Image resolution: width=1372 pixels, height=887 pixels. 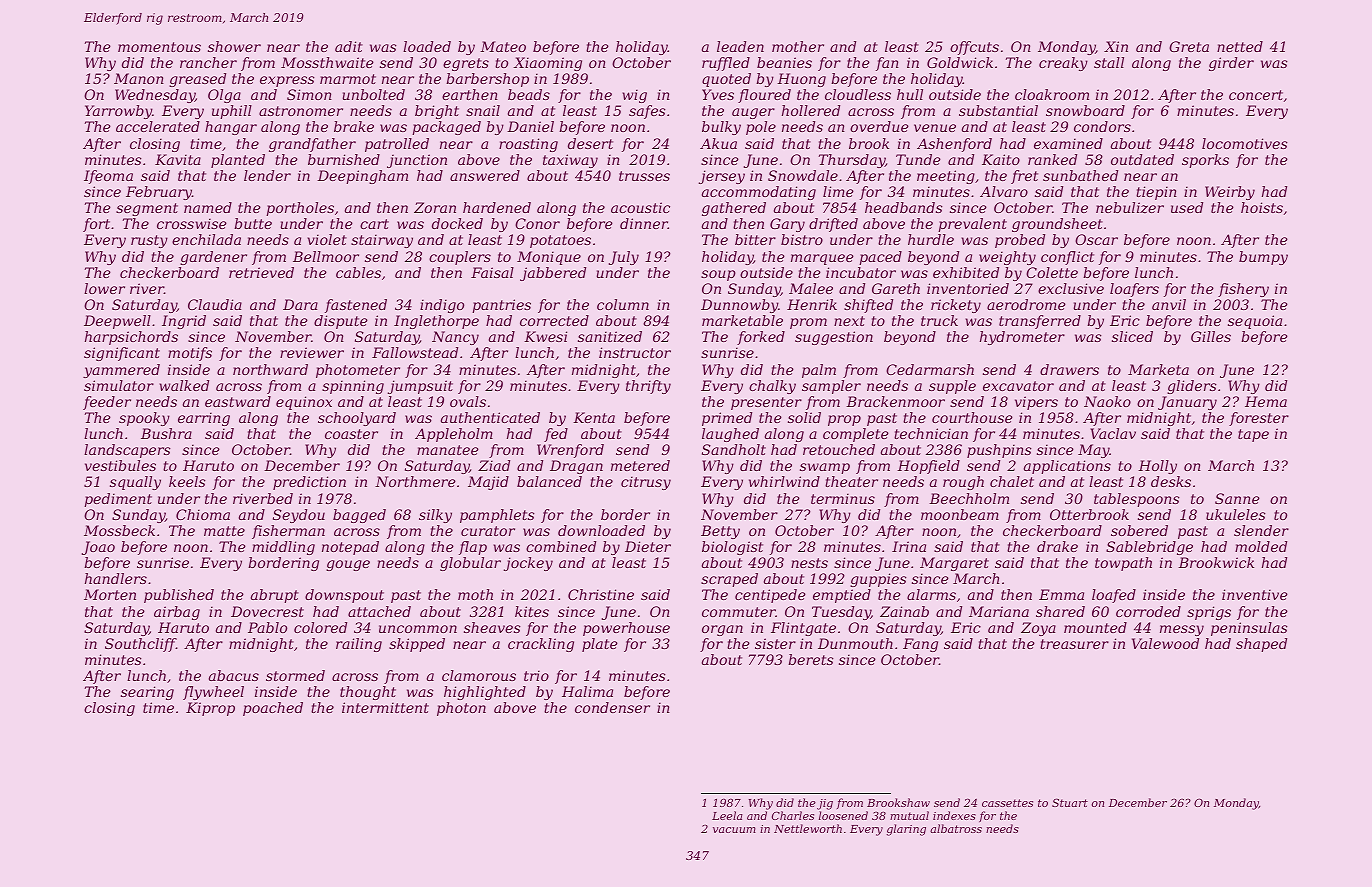 What do you see at coordinates (843, 498) in the screenshot?
I see `terminus` at bounding box center [843, 498].
